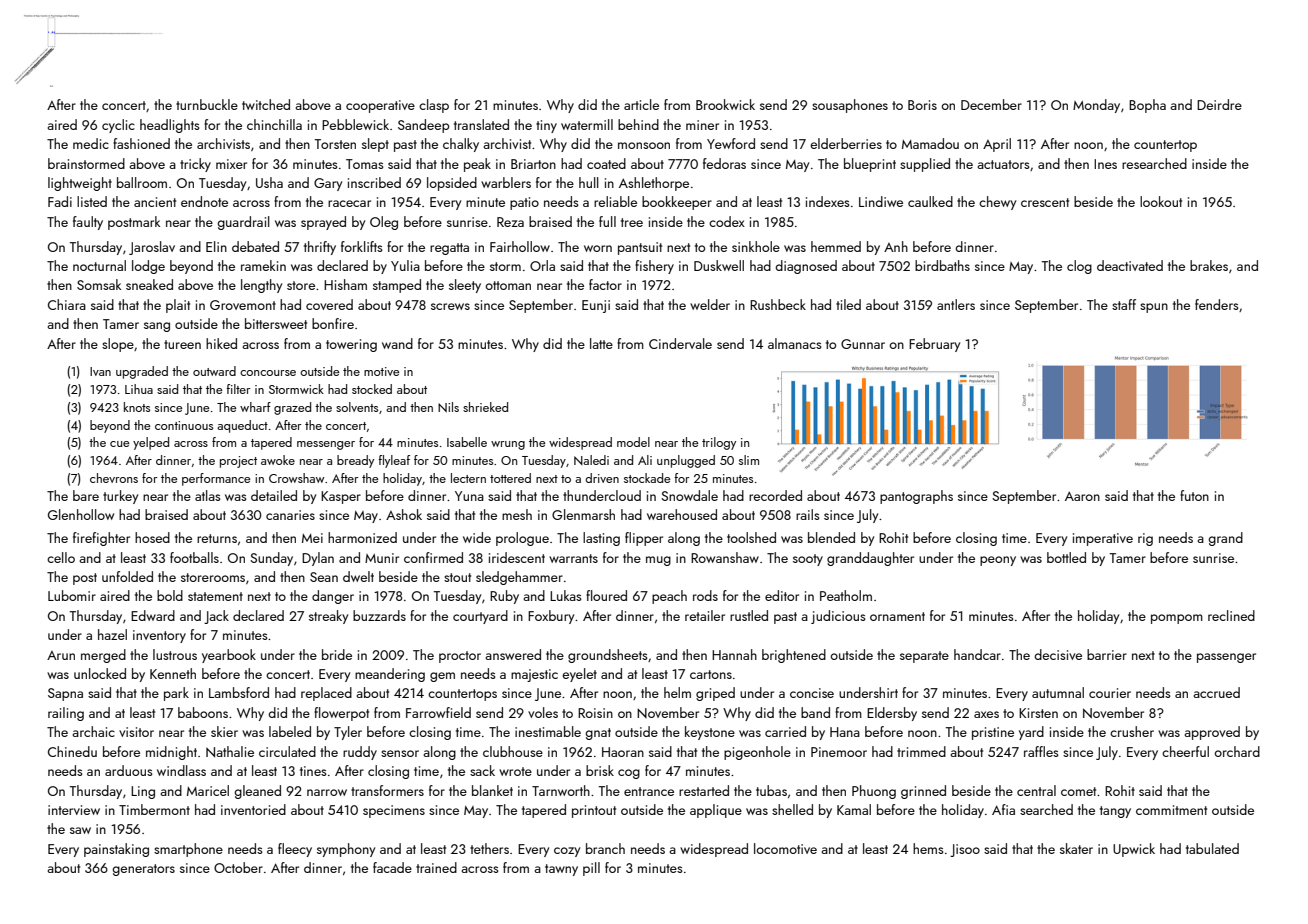  Describe the element at coordinates (80, 830) in the screenshot. I see `saw` at that location.
